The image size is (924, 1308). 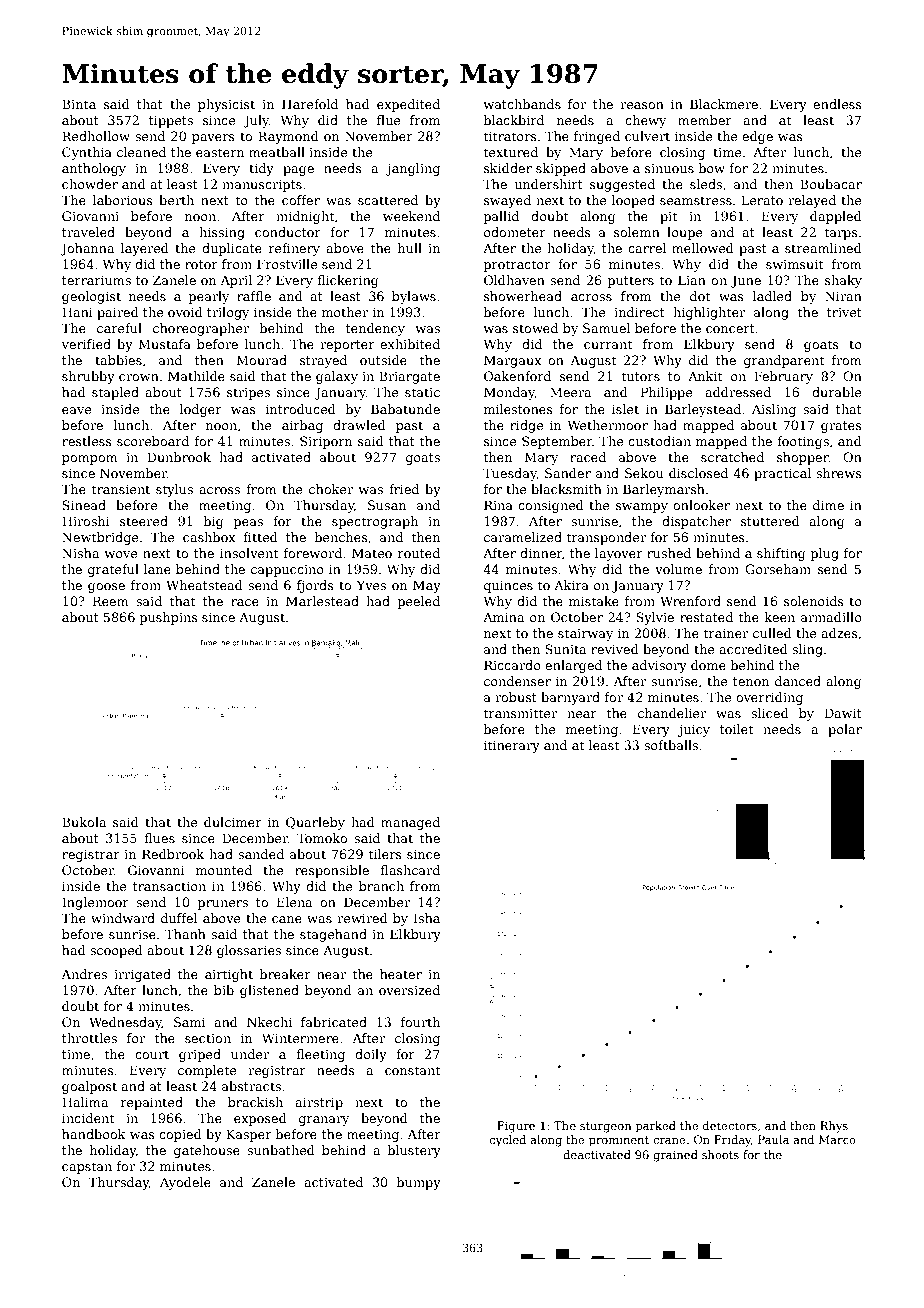 I want to click on capstan, so click(x=87, y=1168).
